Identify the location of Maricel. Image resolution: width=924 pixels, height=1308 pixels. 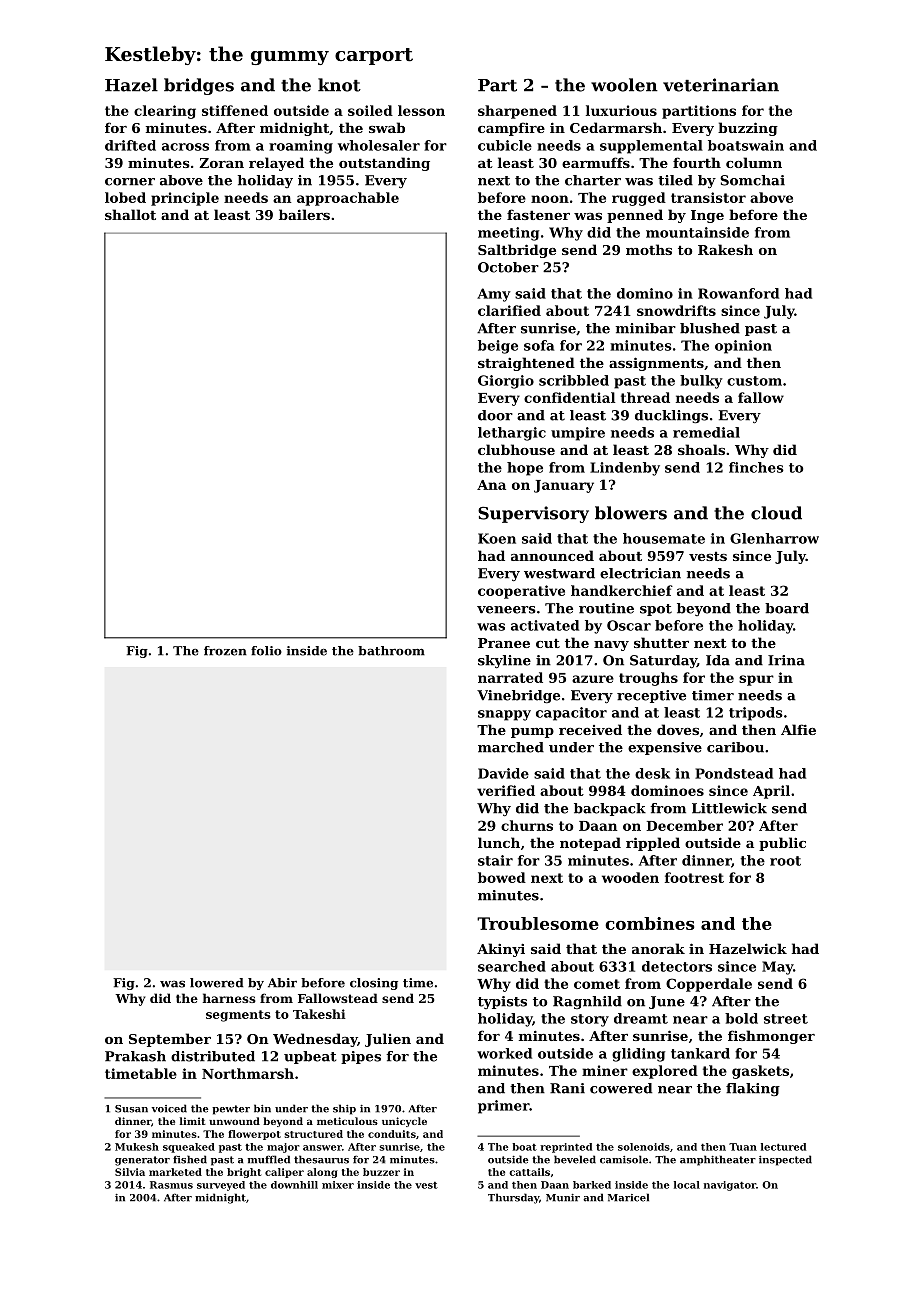
(628, 1197).
